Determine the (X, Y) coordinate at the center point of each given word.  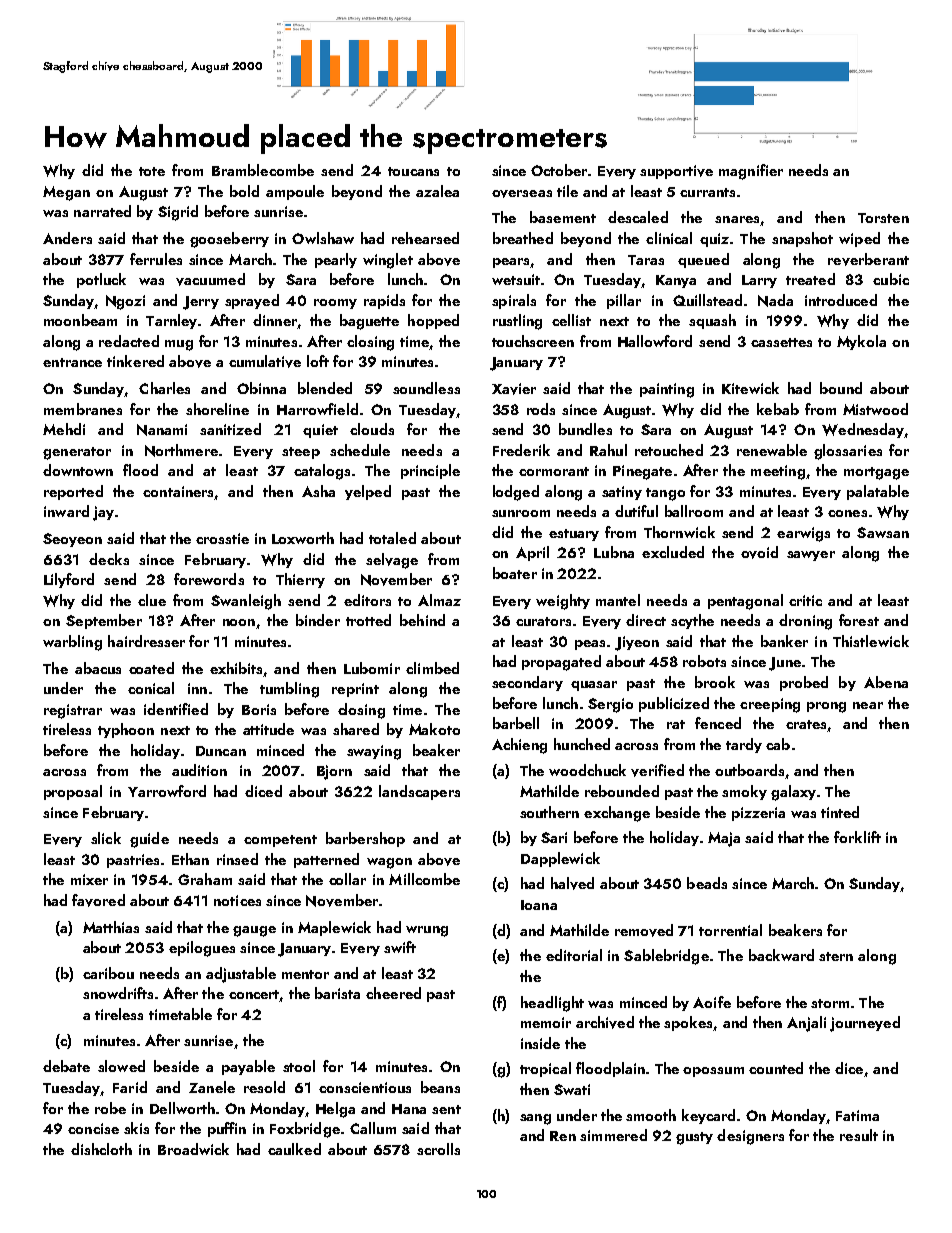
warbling (72, 643)
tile (567, 191)
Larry (759, 281)
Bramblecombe (263, 170)
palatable (878, 492)
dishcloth (101, 1149)
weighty (563, 602)
